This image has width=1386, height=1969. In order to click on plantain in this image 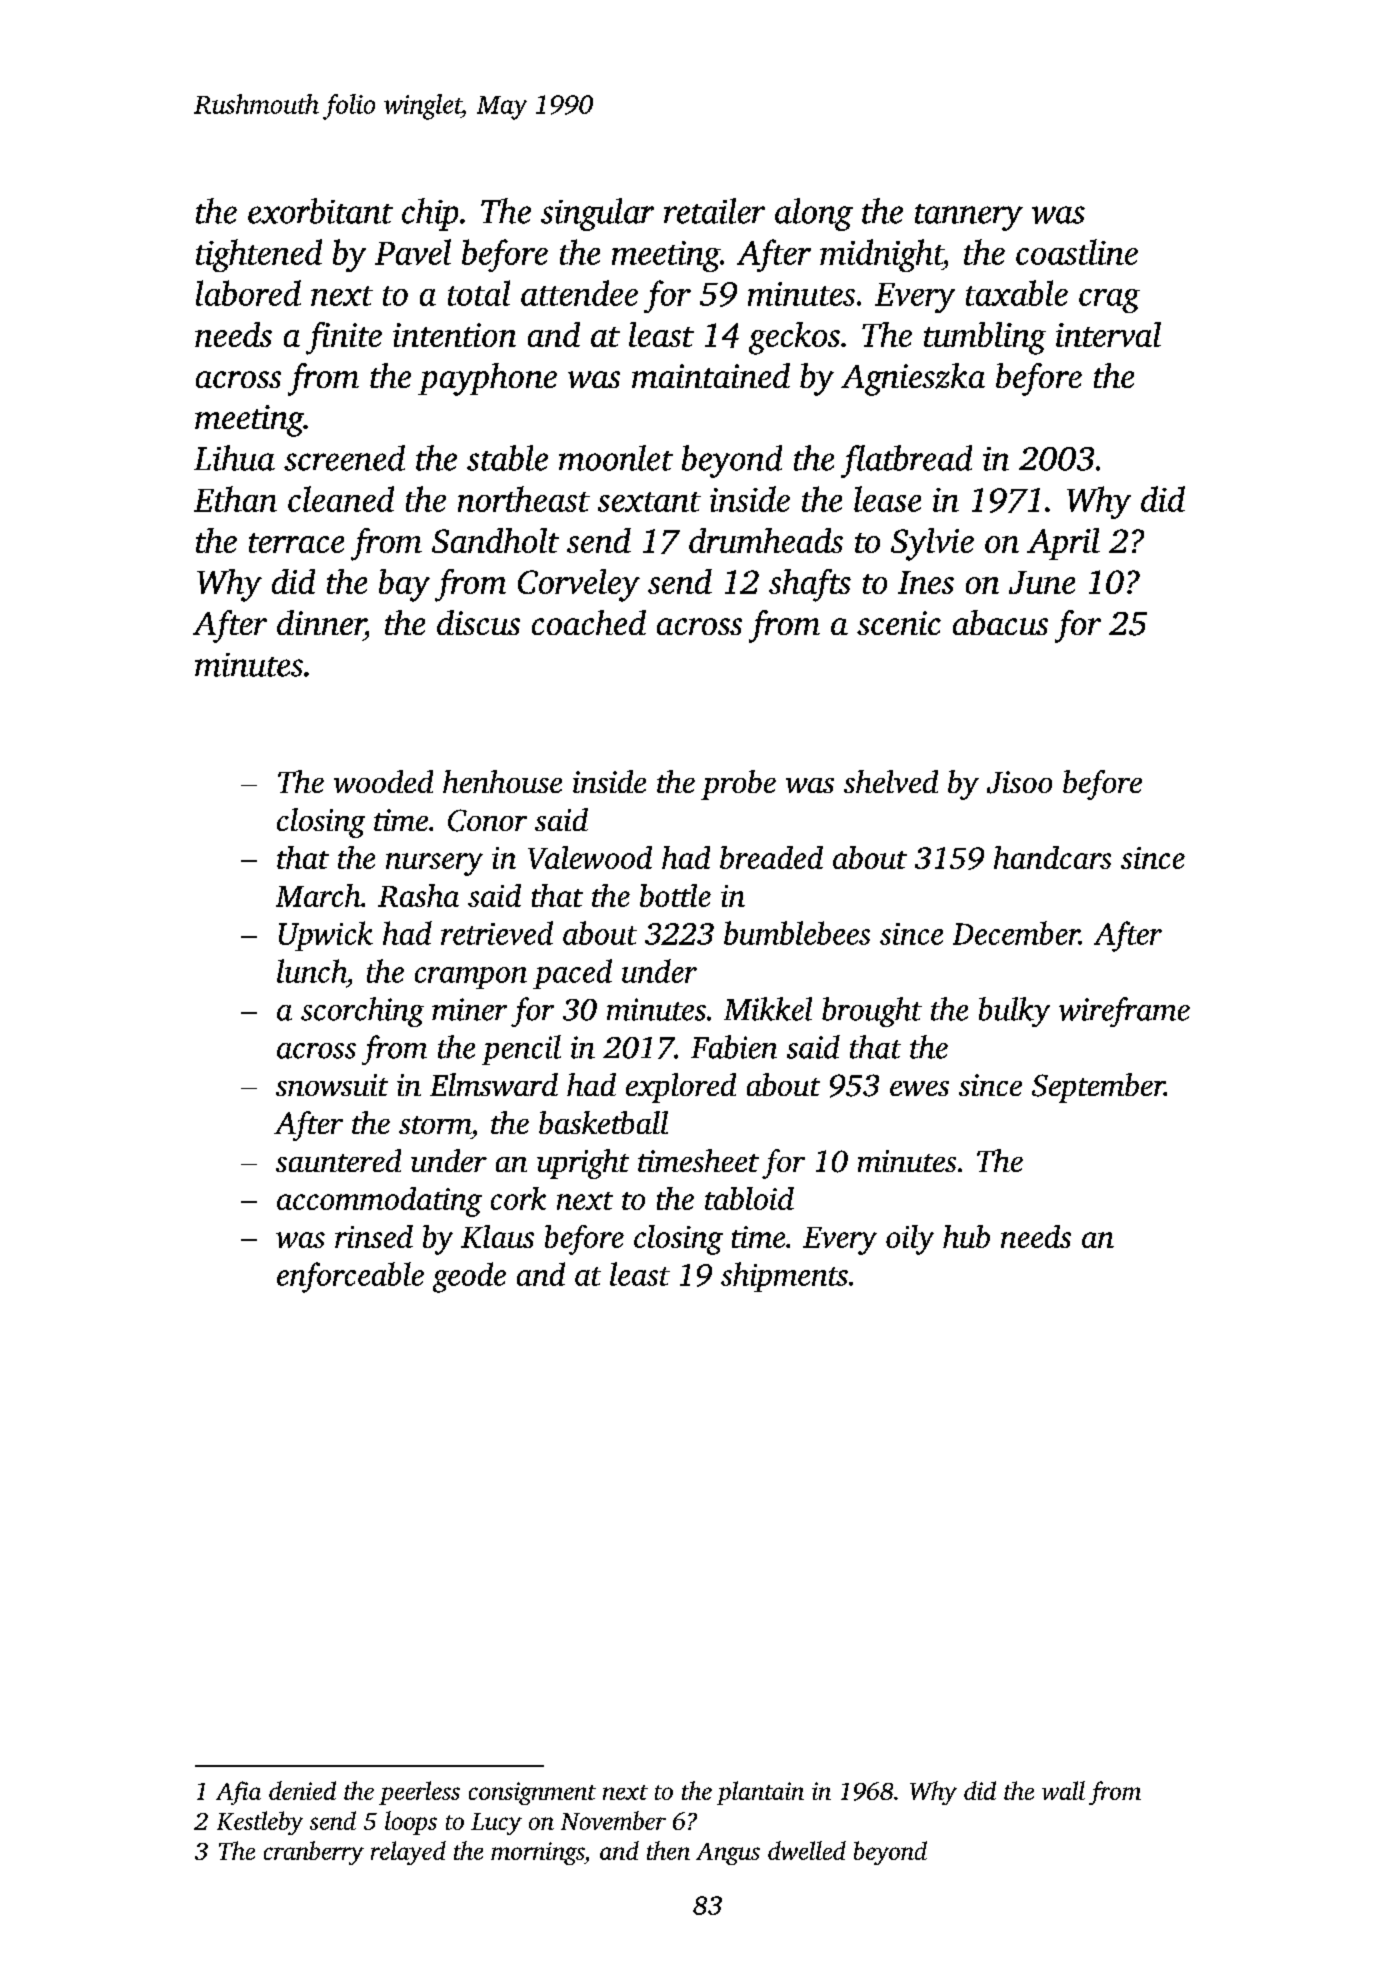, I will do `click(760, 1793)`.
